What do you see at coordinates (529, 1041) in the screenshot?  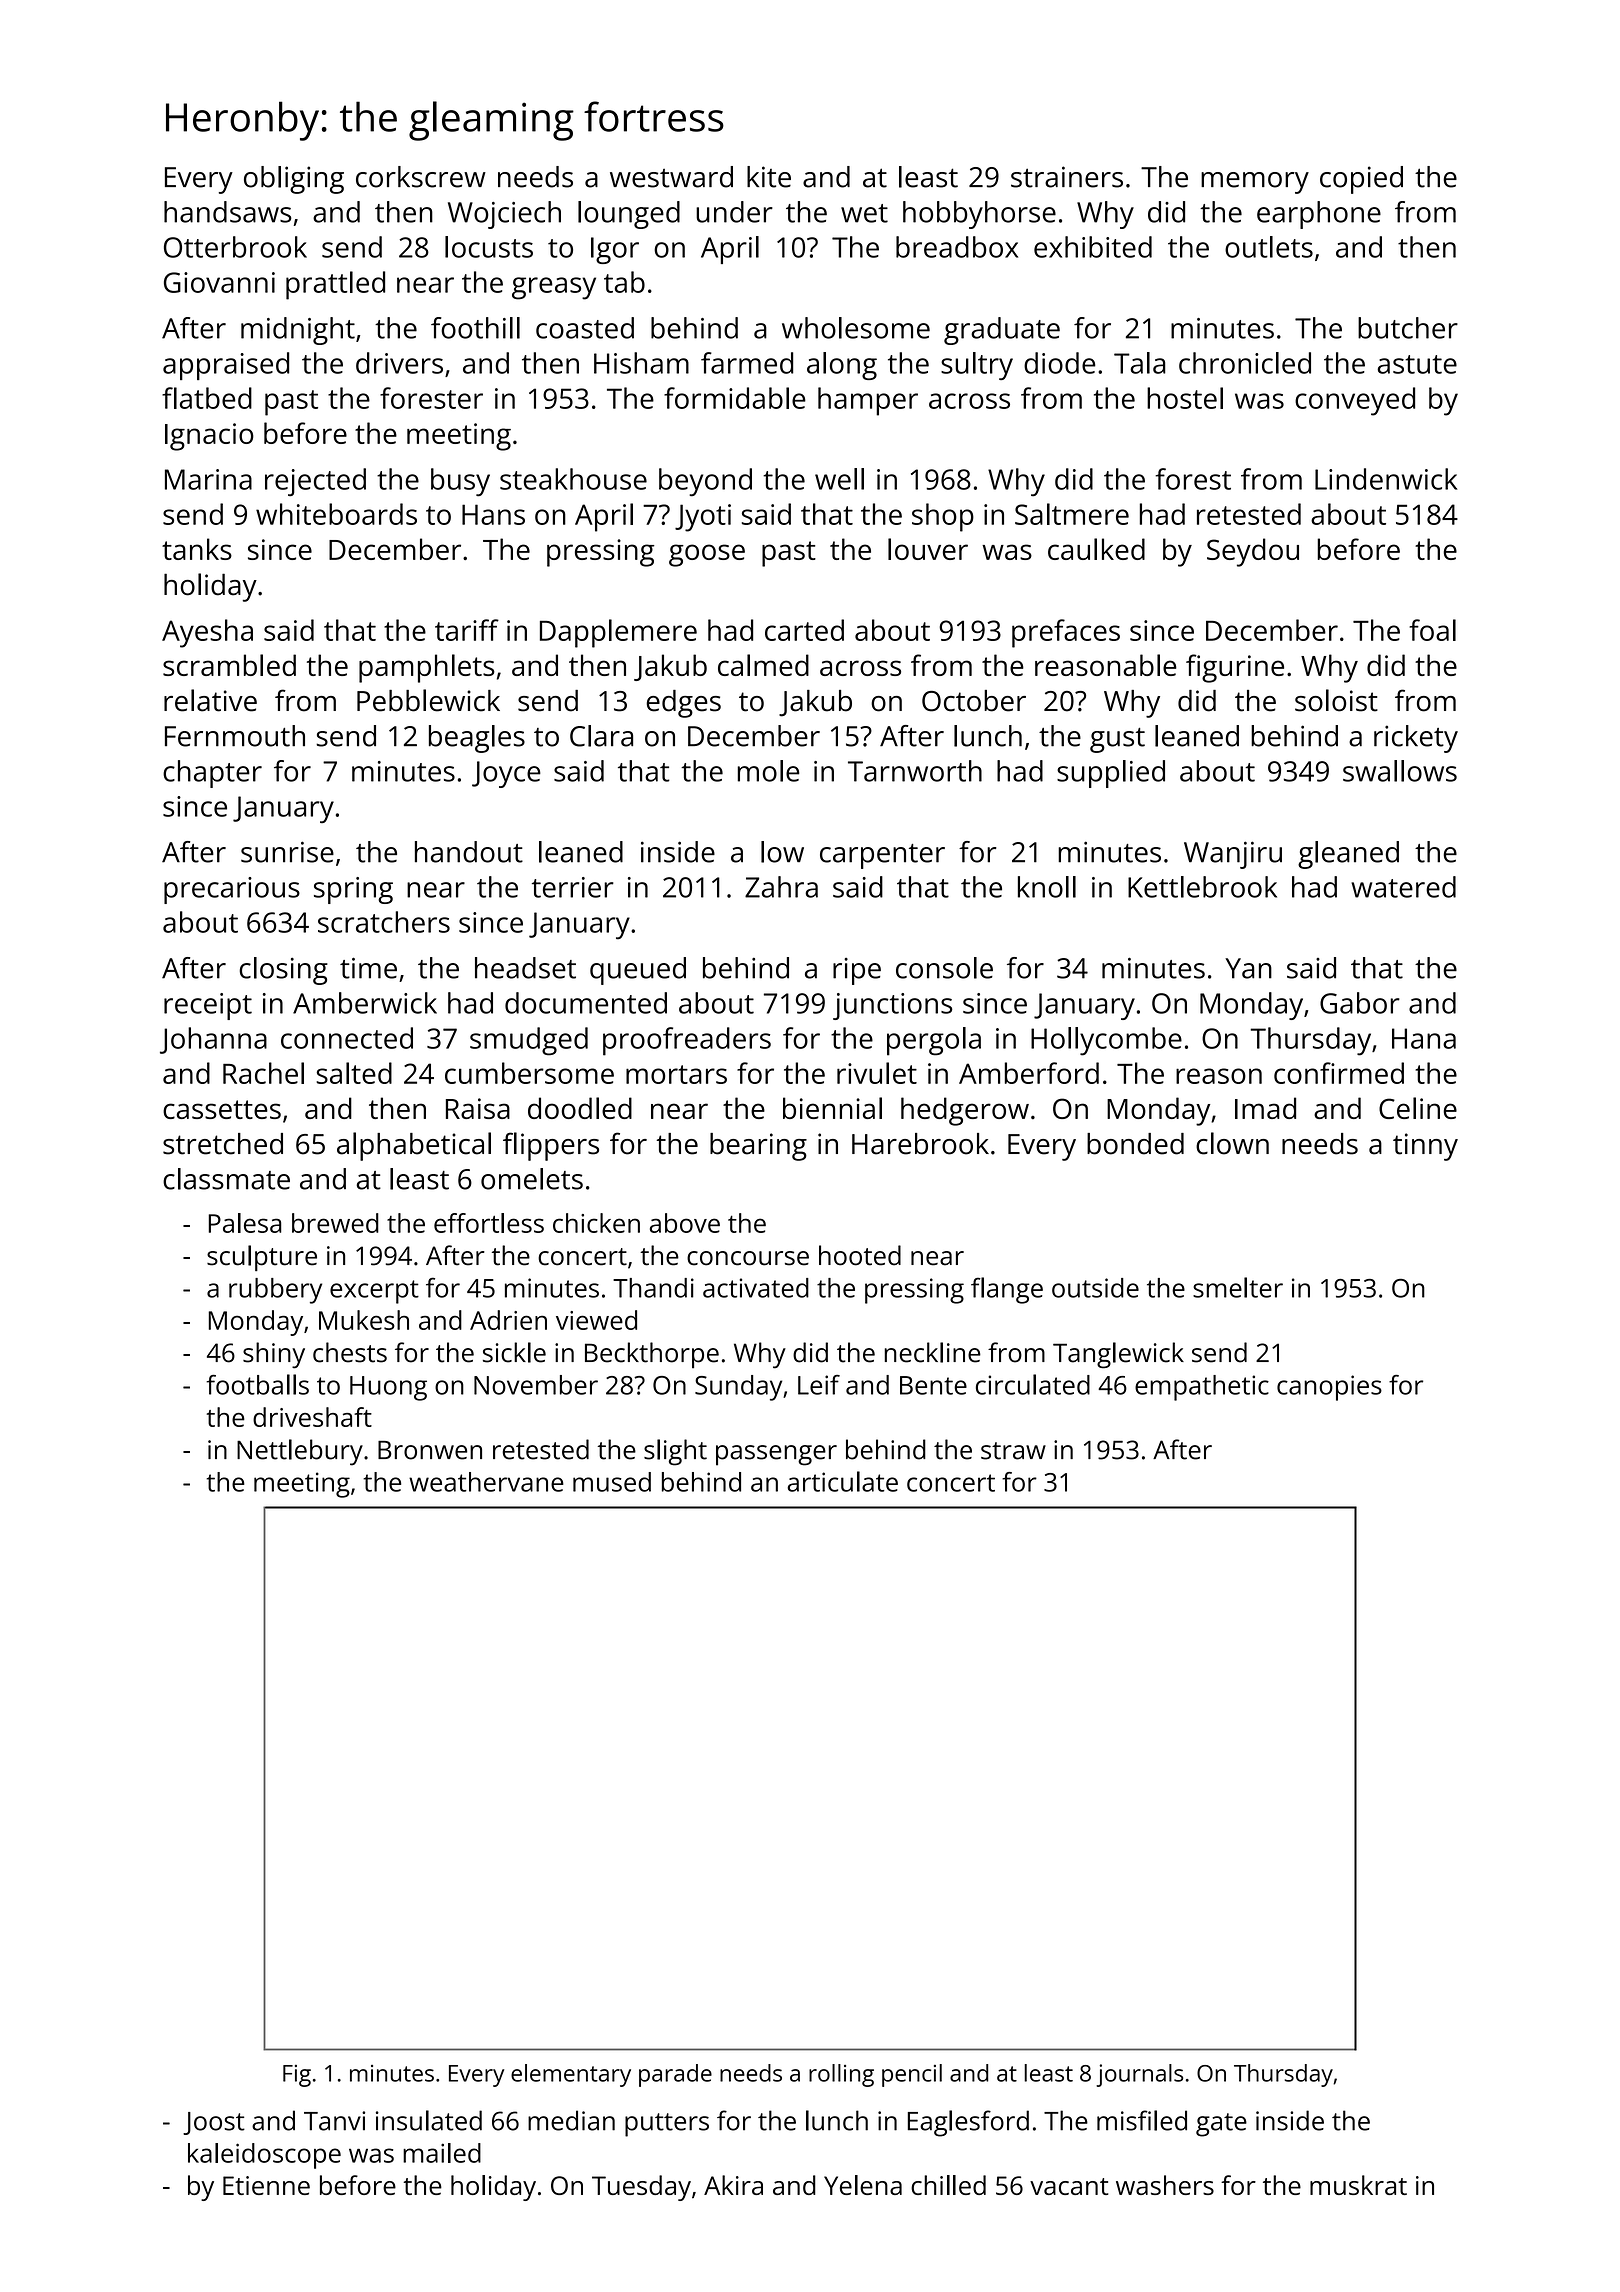 I see `smudged` at bounding box center [529, 1041].
